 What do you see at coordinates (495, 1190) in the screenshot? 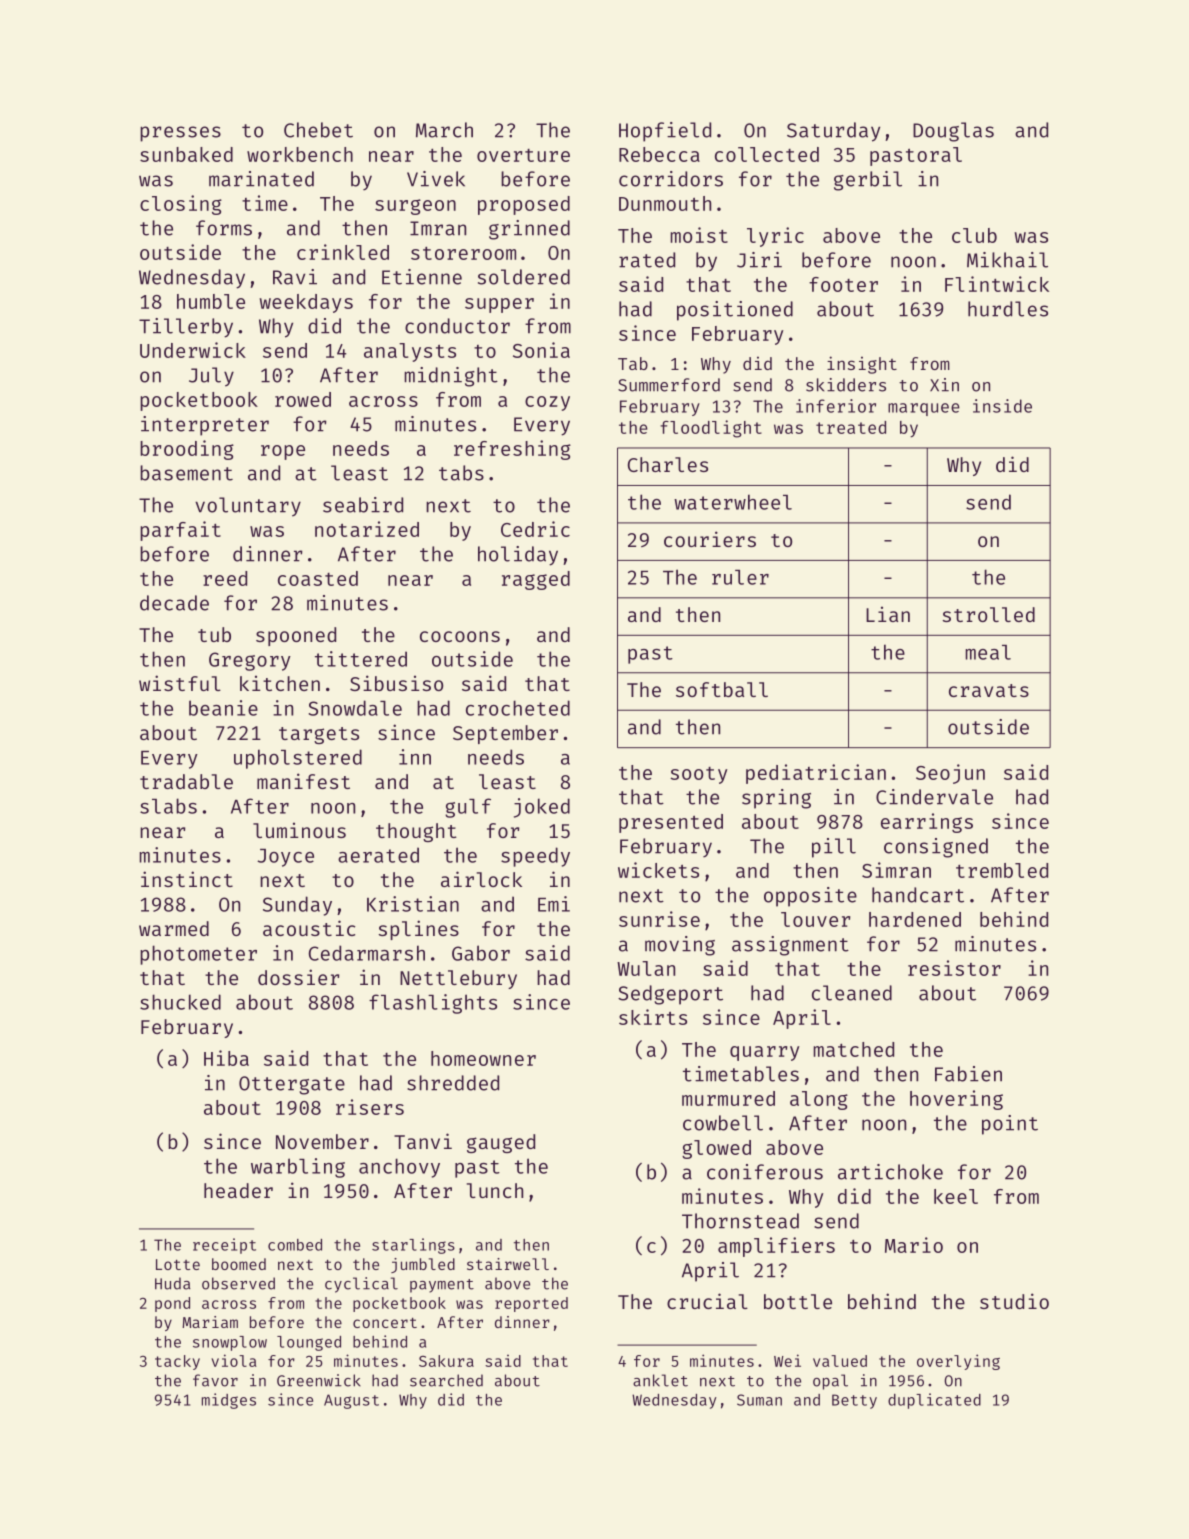
I see `lunch` at bounding box center [495, 1190].
